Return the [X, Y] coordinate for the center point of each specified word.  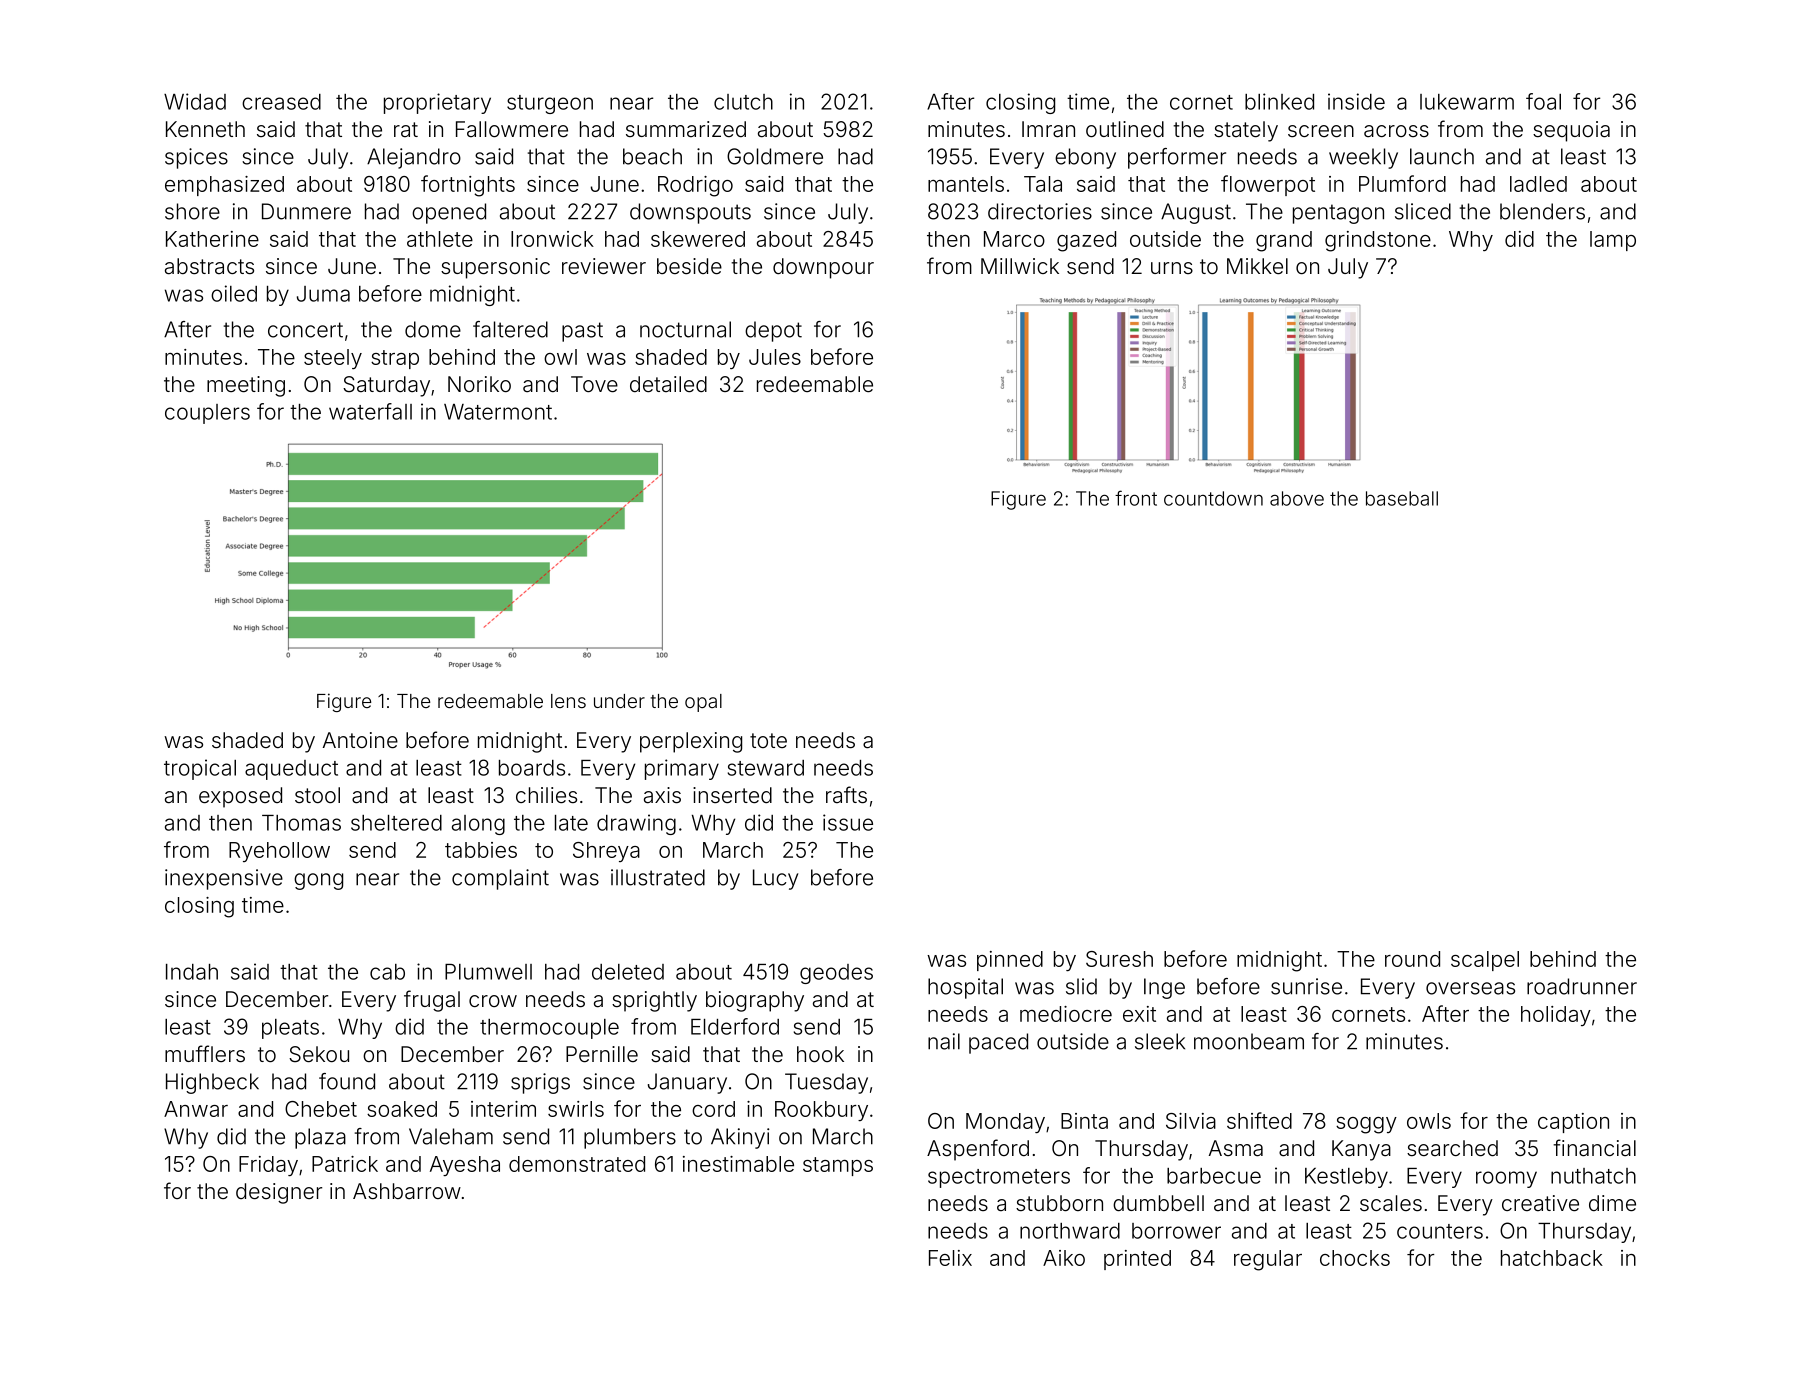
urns [1172, 268]
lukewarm [1467, 102]
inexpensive [224, 879]
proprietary [437, 103]
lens [568, 701]
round [1412, 959]
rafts [846, 794]
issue [848, 822]
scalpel [1485, 961]
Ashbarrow [407, 1191]
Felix [950, 1258]
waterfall [370, 411]
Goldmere [775, 156]
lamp [1613, 241]
